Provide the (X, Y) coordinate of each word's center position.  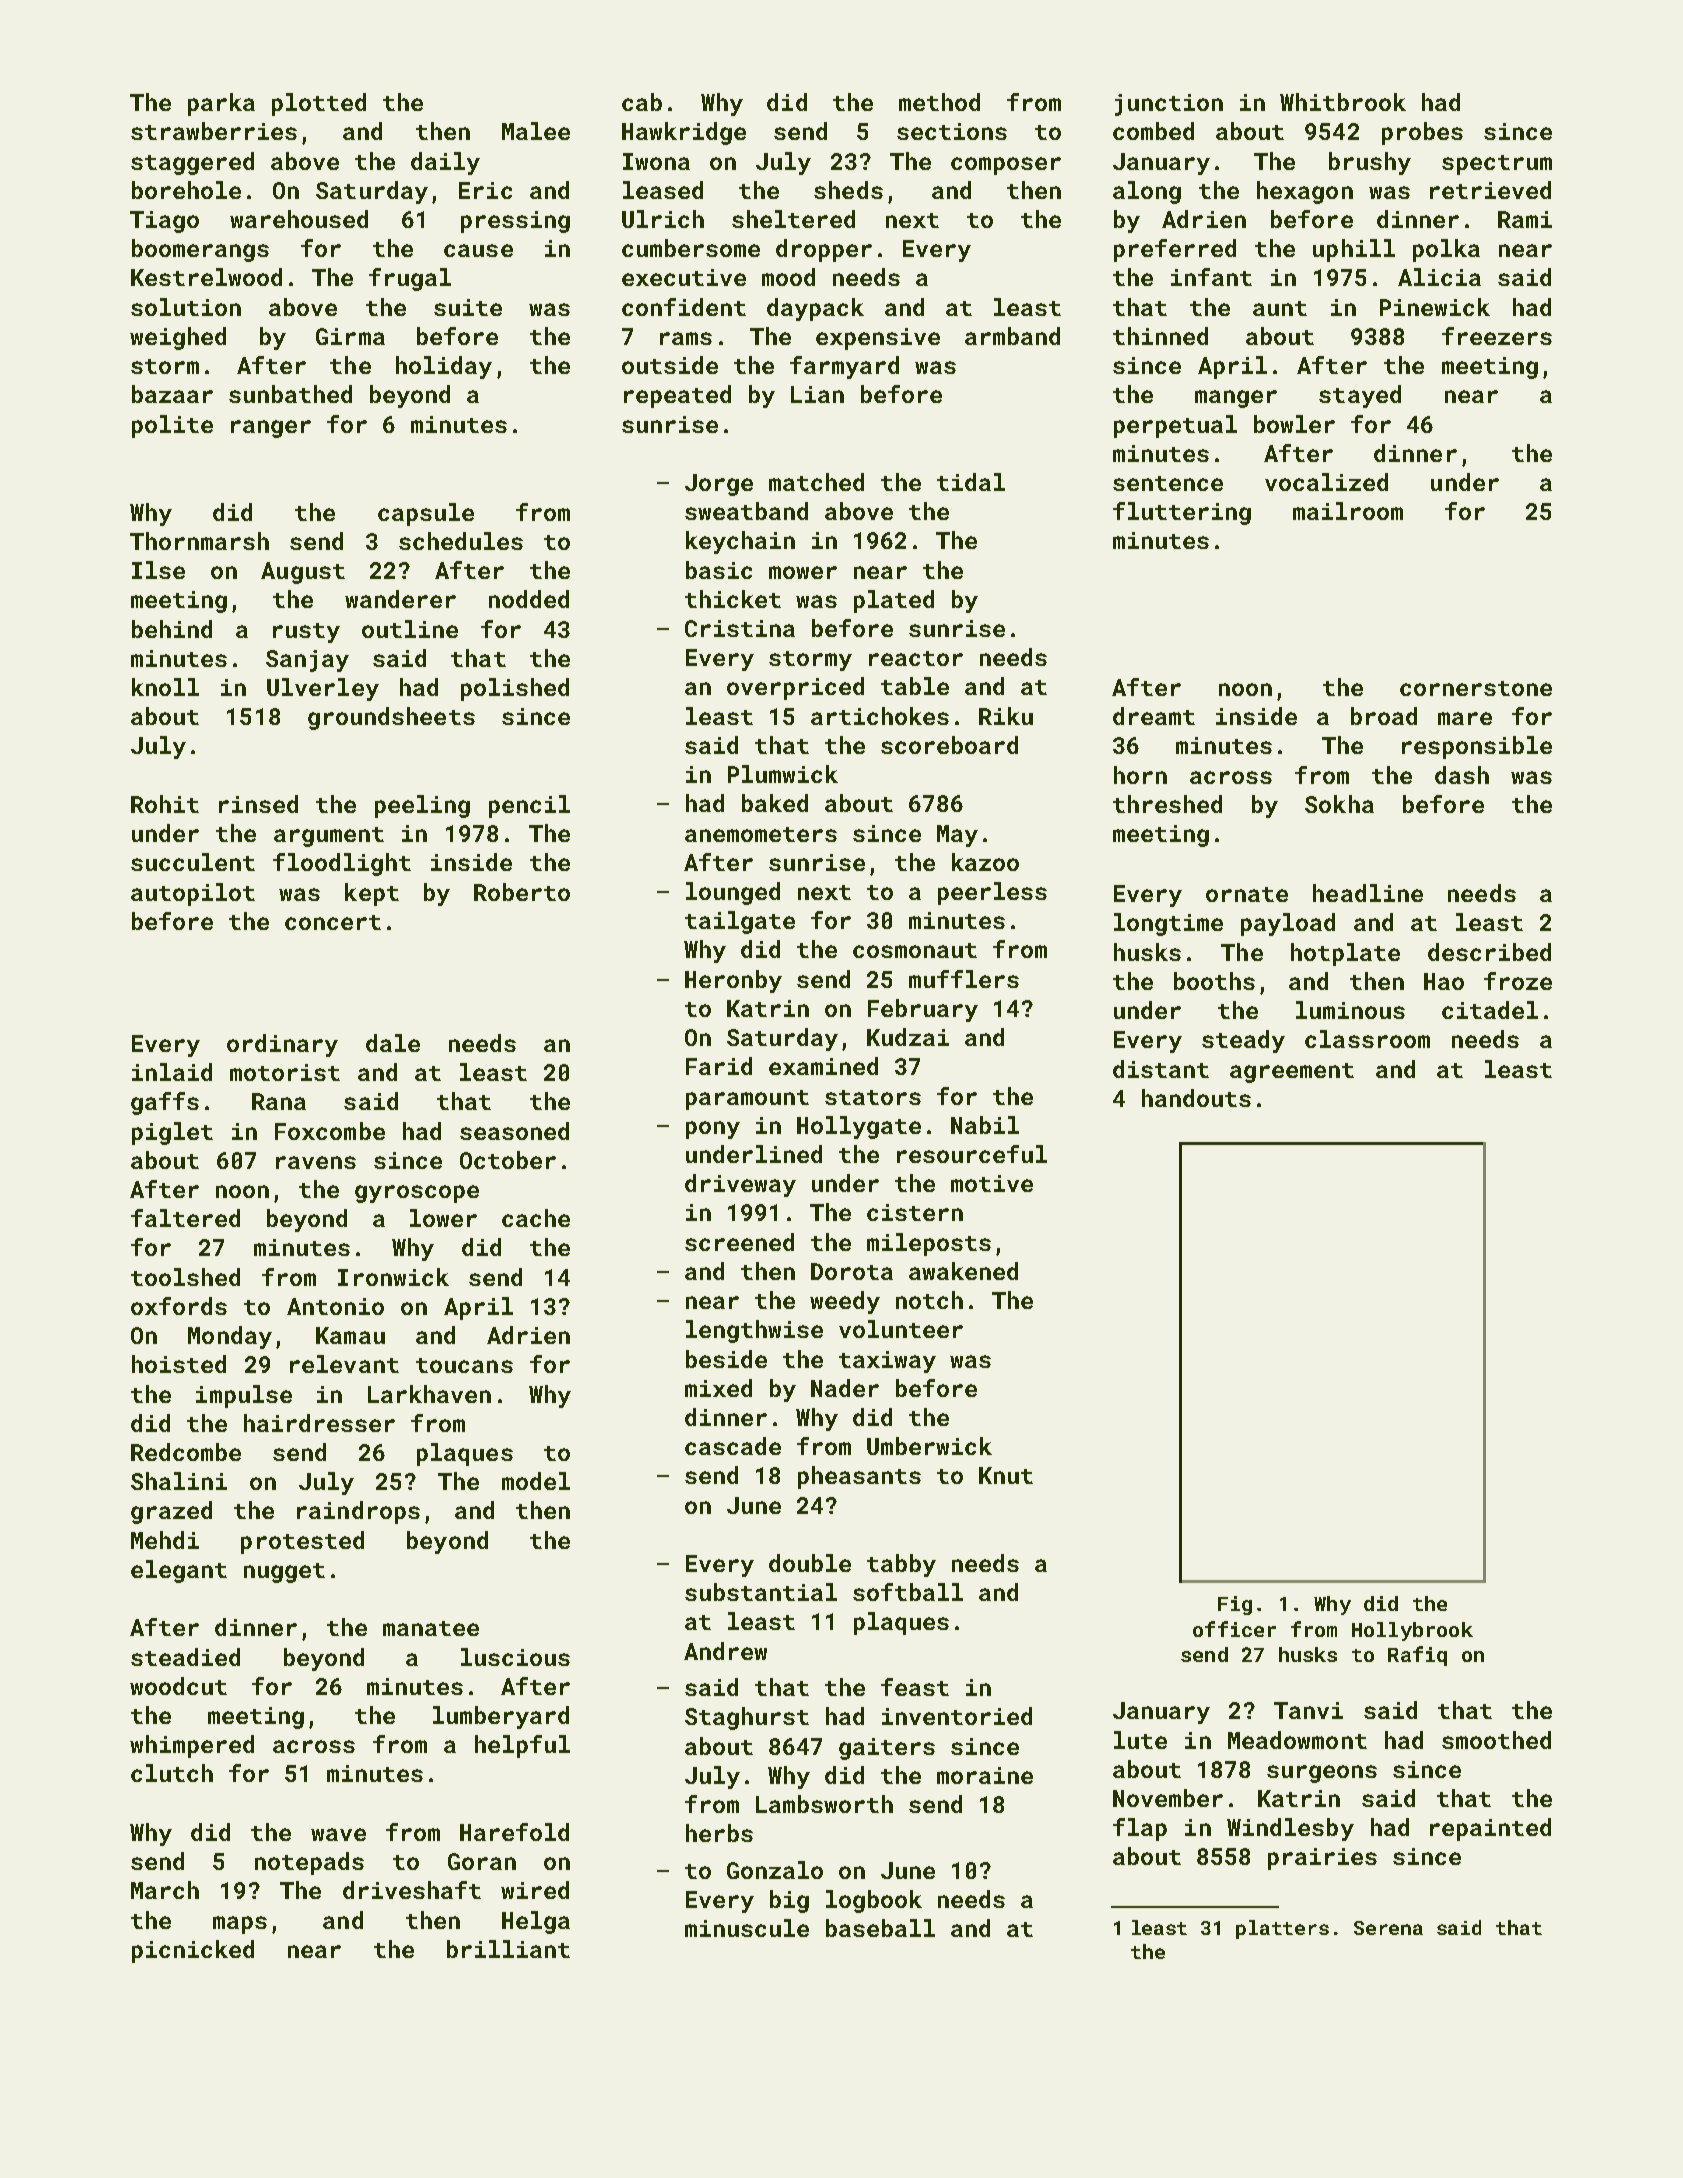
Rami (1525, 219)
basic (719, 570)
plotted (319, 104)
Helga (536, 1922)
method (939, 102)
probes (1422, 133)
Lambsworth (824, 1804)
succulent (193, 862)
